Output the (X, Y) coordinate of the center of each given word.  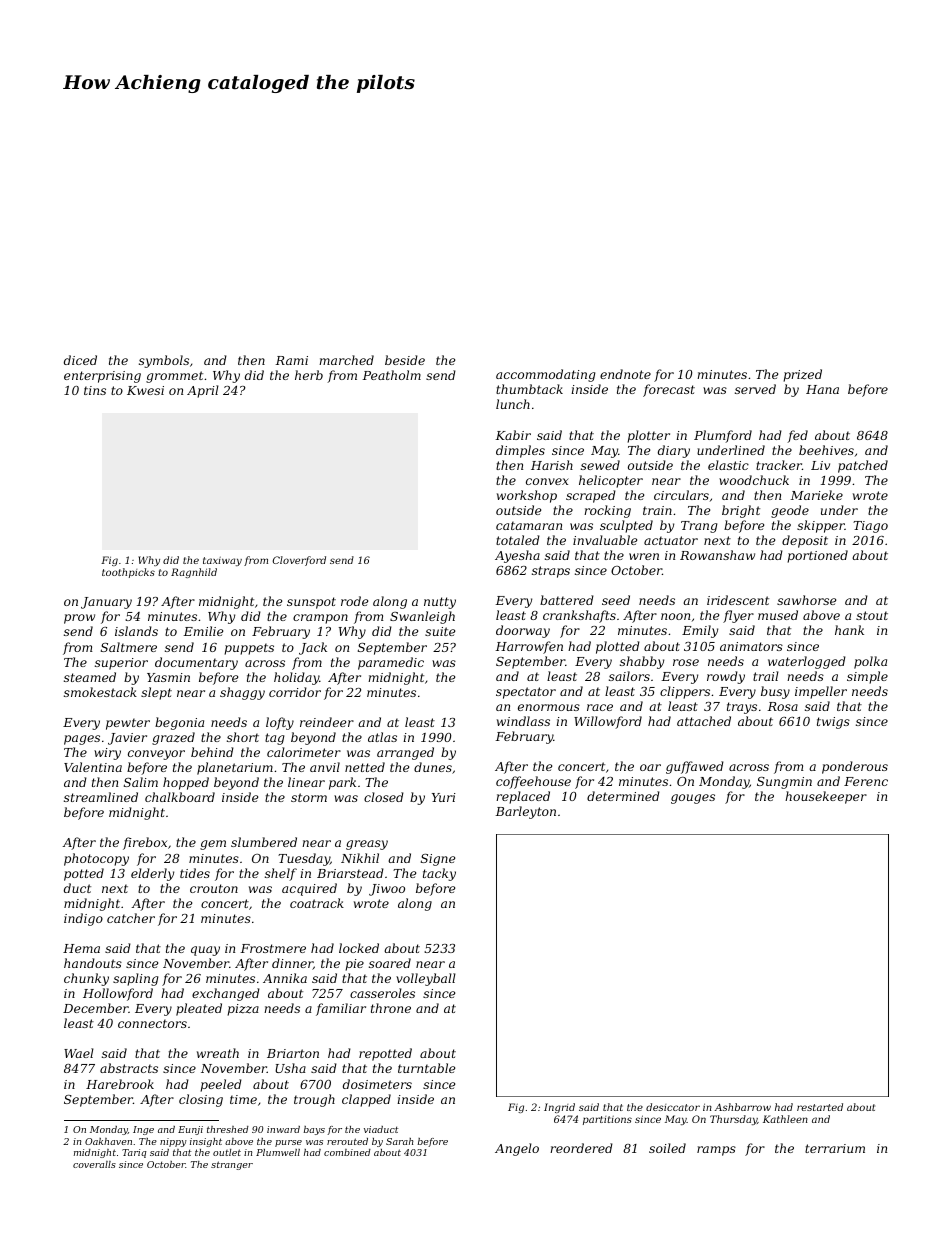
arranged (405, 753)
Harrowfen (529, 647)
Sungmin (784, 783)
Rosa (782, 706)
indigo (83, 919)
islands (136, 631)
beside (405, 360)
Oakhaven (108, 1141)
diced (80, 360)
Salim (141, 782)
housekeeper (826, 797)
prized (802, 375)
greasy (367, 845)
